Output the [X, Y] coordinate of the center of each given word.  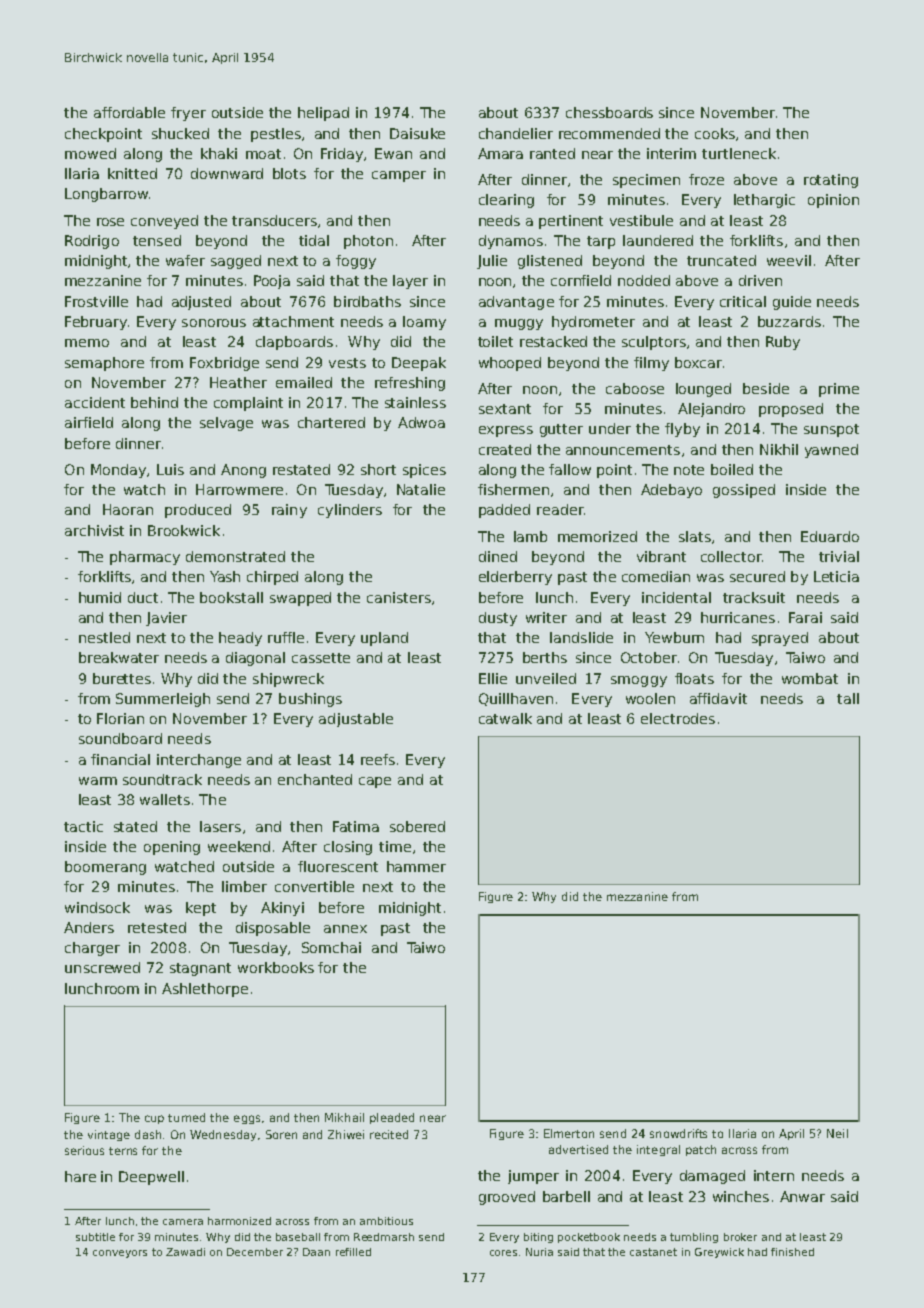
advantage [516, 303]
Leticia [836, 576]
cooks [715, 133]
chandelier [516, 133]
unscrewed [102, 967]
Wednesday [223, 1135]
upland [384, 639]
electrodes [678, 718]
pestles [276, 135]
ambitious [386, 1221]
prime [839, 390]
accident [95, 402]
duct [143, 597]
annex [345, 929]
